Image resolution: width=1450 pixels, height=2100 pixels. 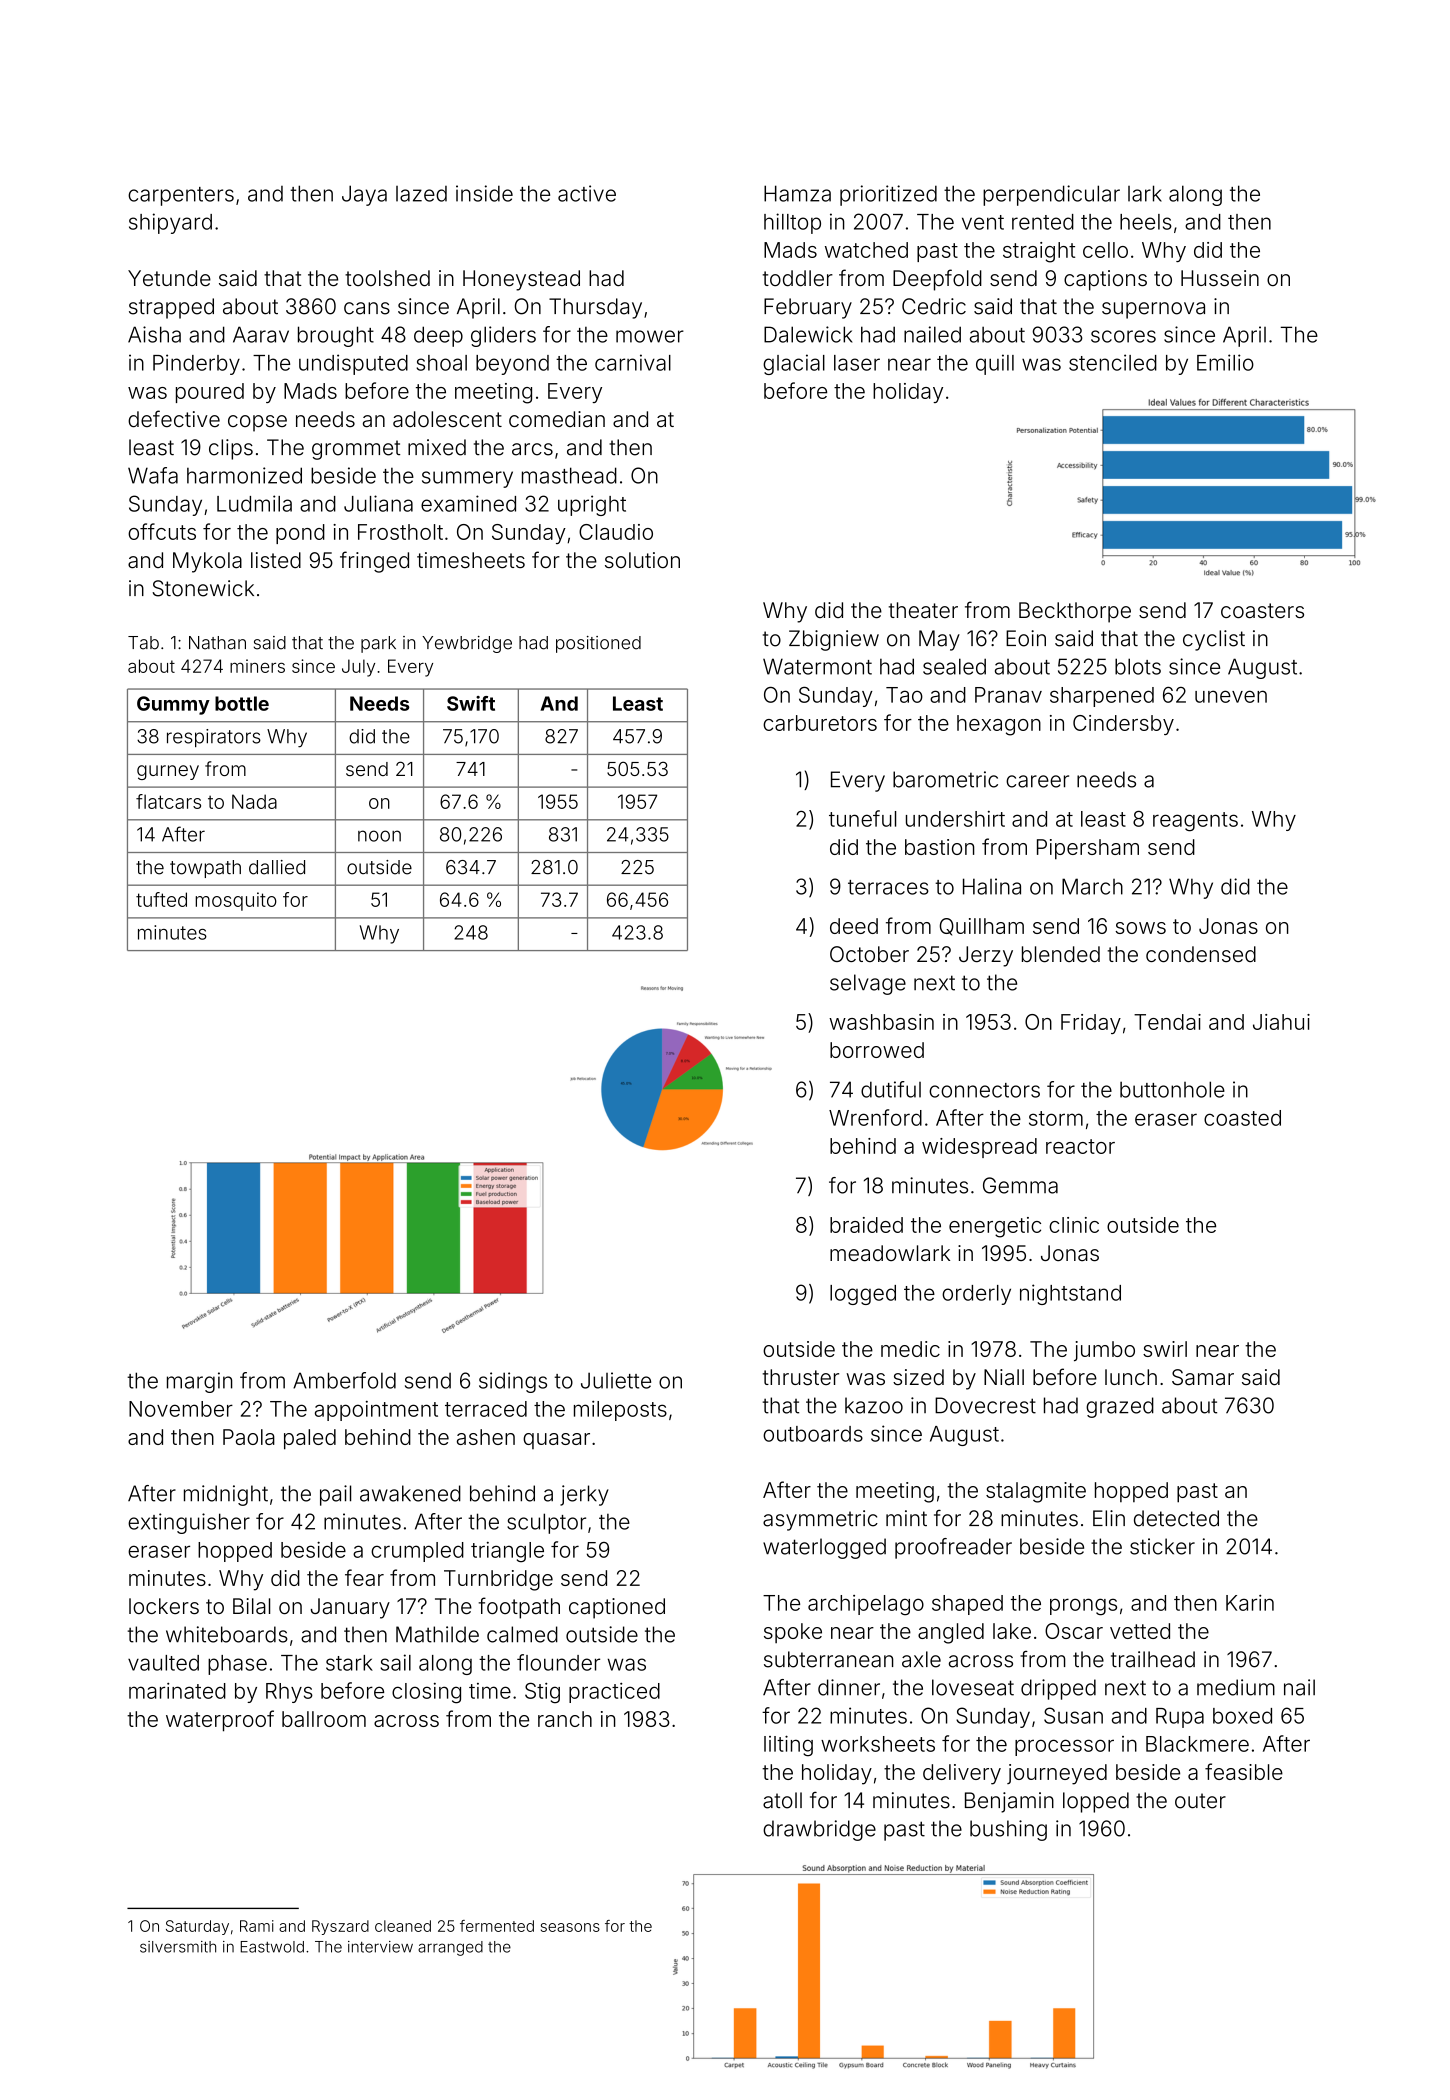 I want to click on noon, so click(x=379, y=836).
